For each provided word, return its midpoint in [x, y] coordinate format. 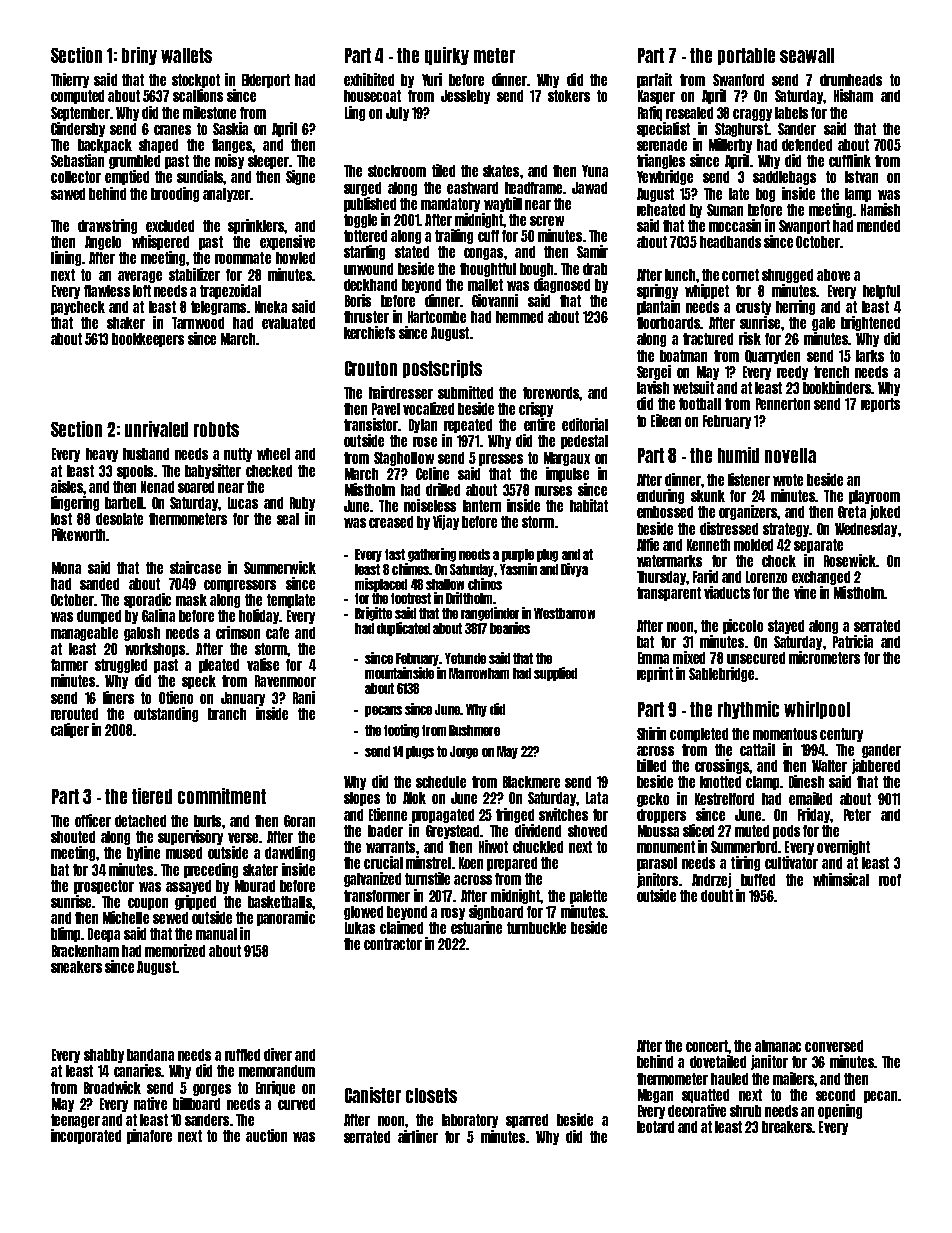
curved [296, 1104]
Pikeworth [78, 534]
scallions [198, 95]
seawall [807, 55]
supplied [555, 674]
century [841, 735]
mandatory [450, 205]
